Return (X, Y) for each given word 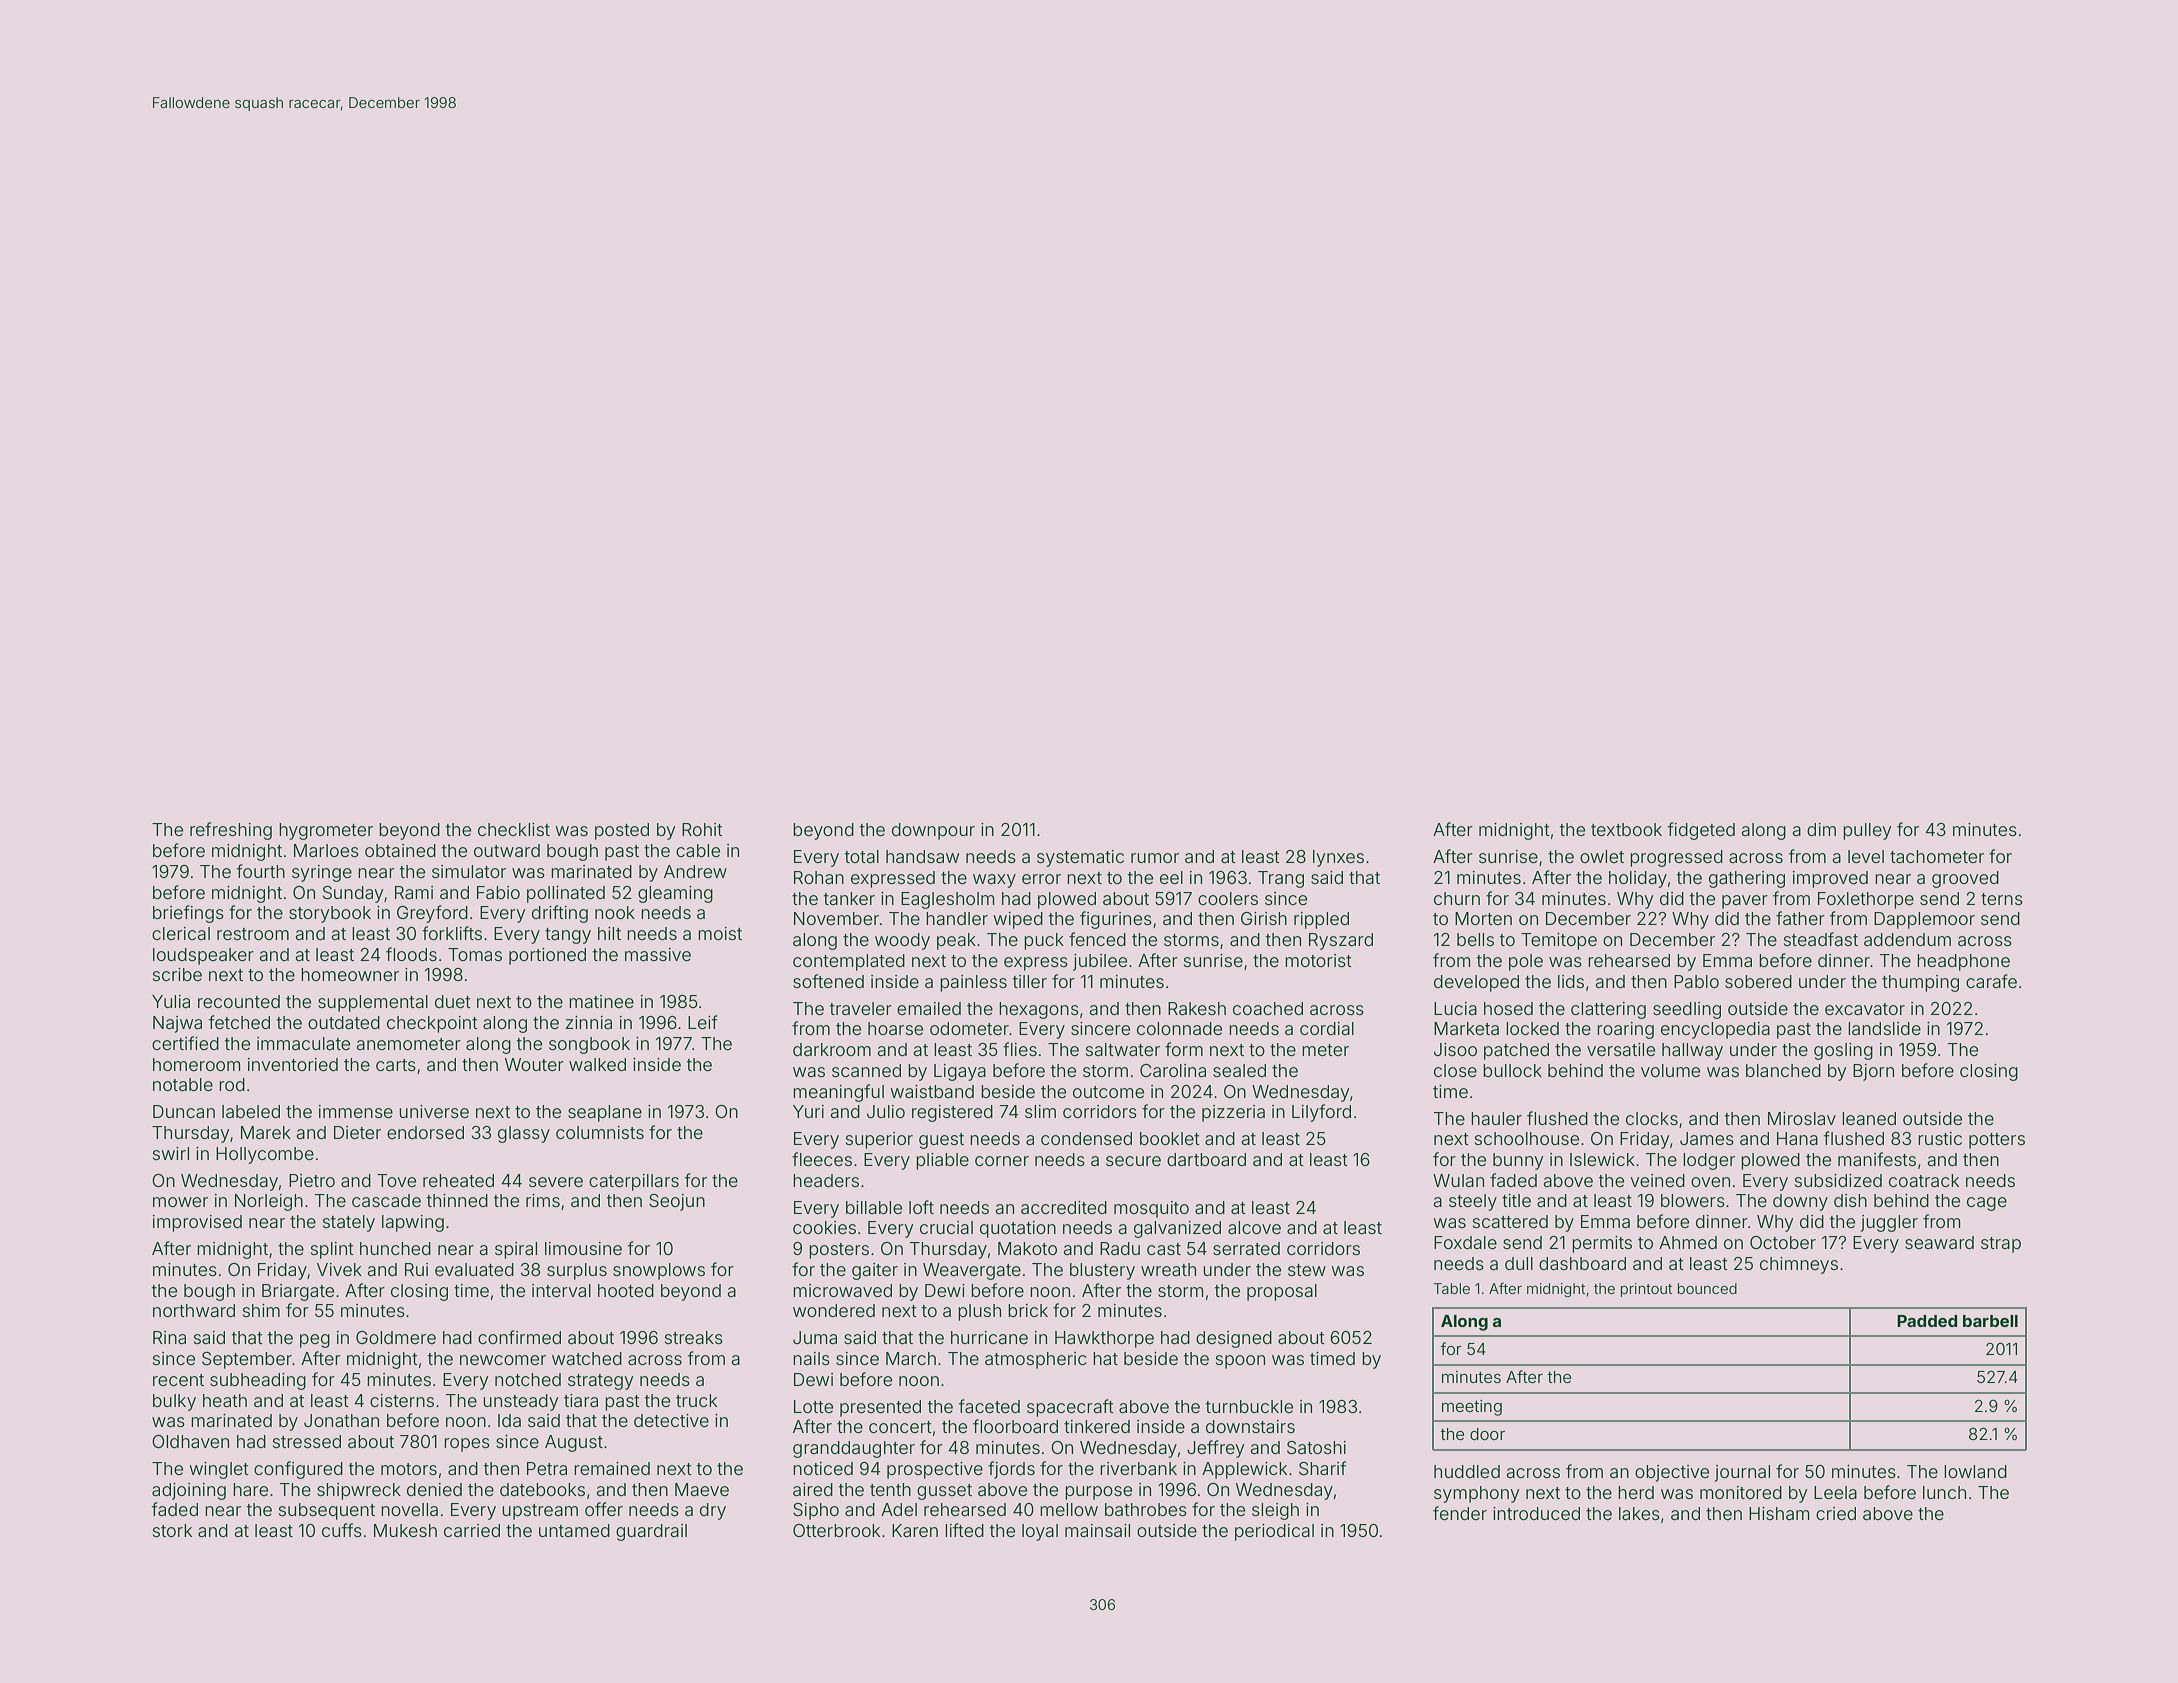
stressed (307, 1441)
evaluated (474, 1269)
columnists (600, 1132)
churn (1457, 898)
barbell (1990, 1321)
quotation (1018, 1229)
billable (874, 1207)
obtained (400, 850)
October (1783, 1242)
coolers (1228, 898)
